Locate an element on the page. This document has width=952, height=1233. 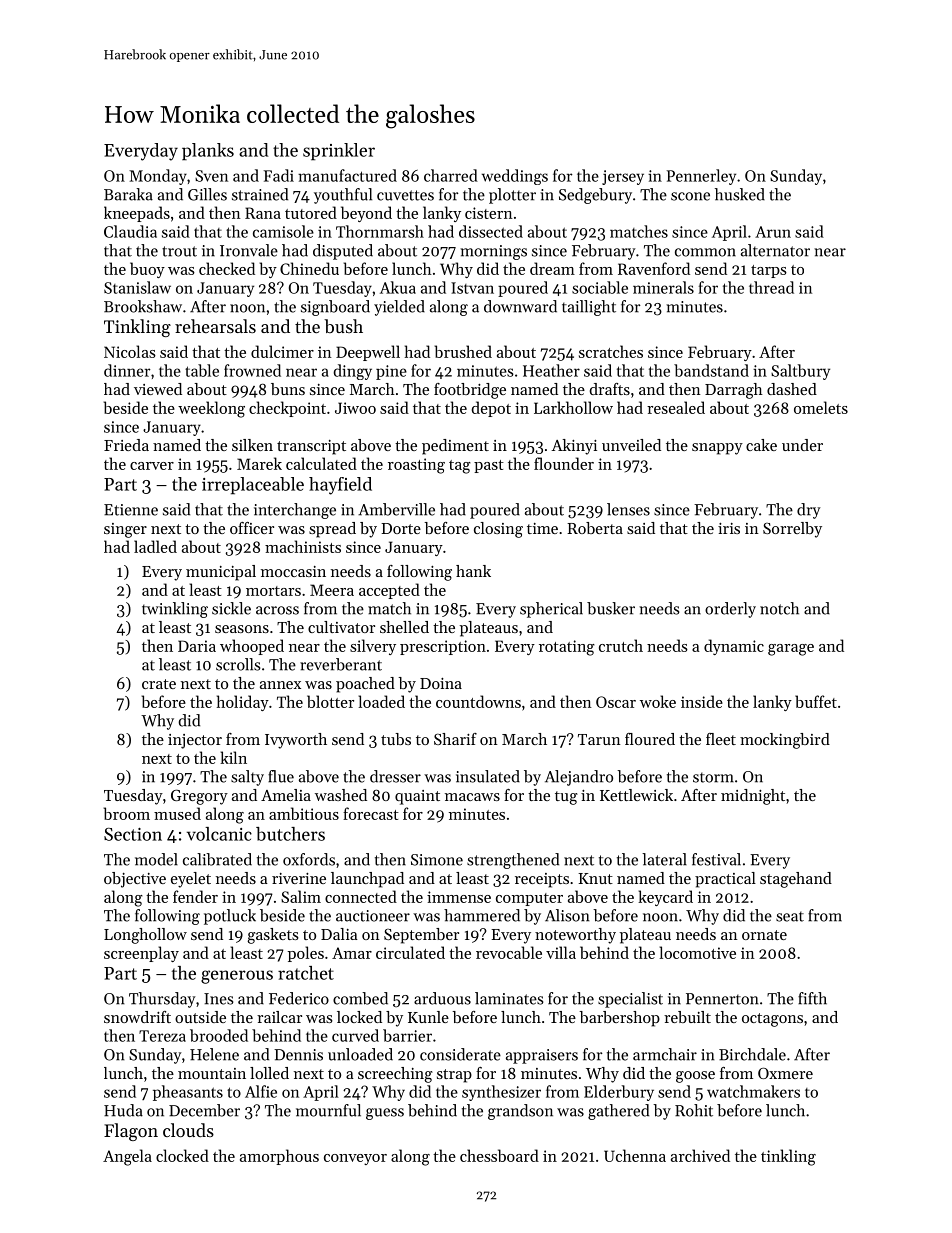
Uchenna is located at coordinates (635, 1155).
